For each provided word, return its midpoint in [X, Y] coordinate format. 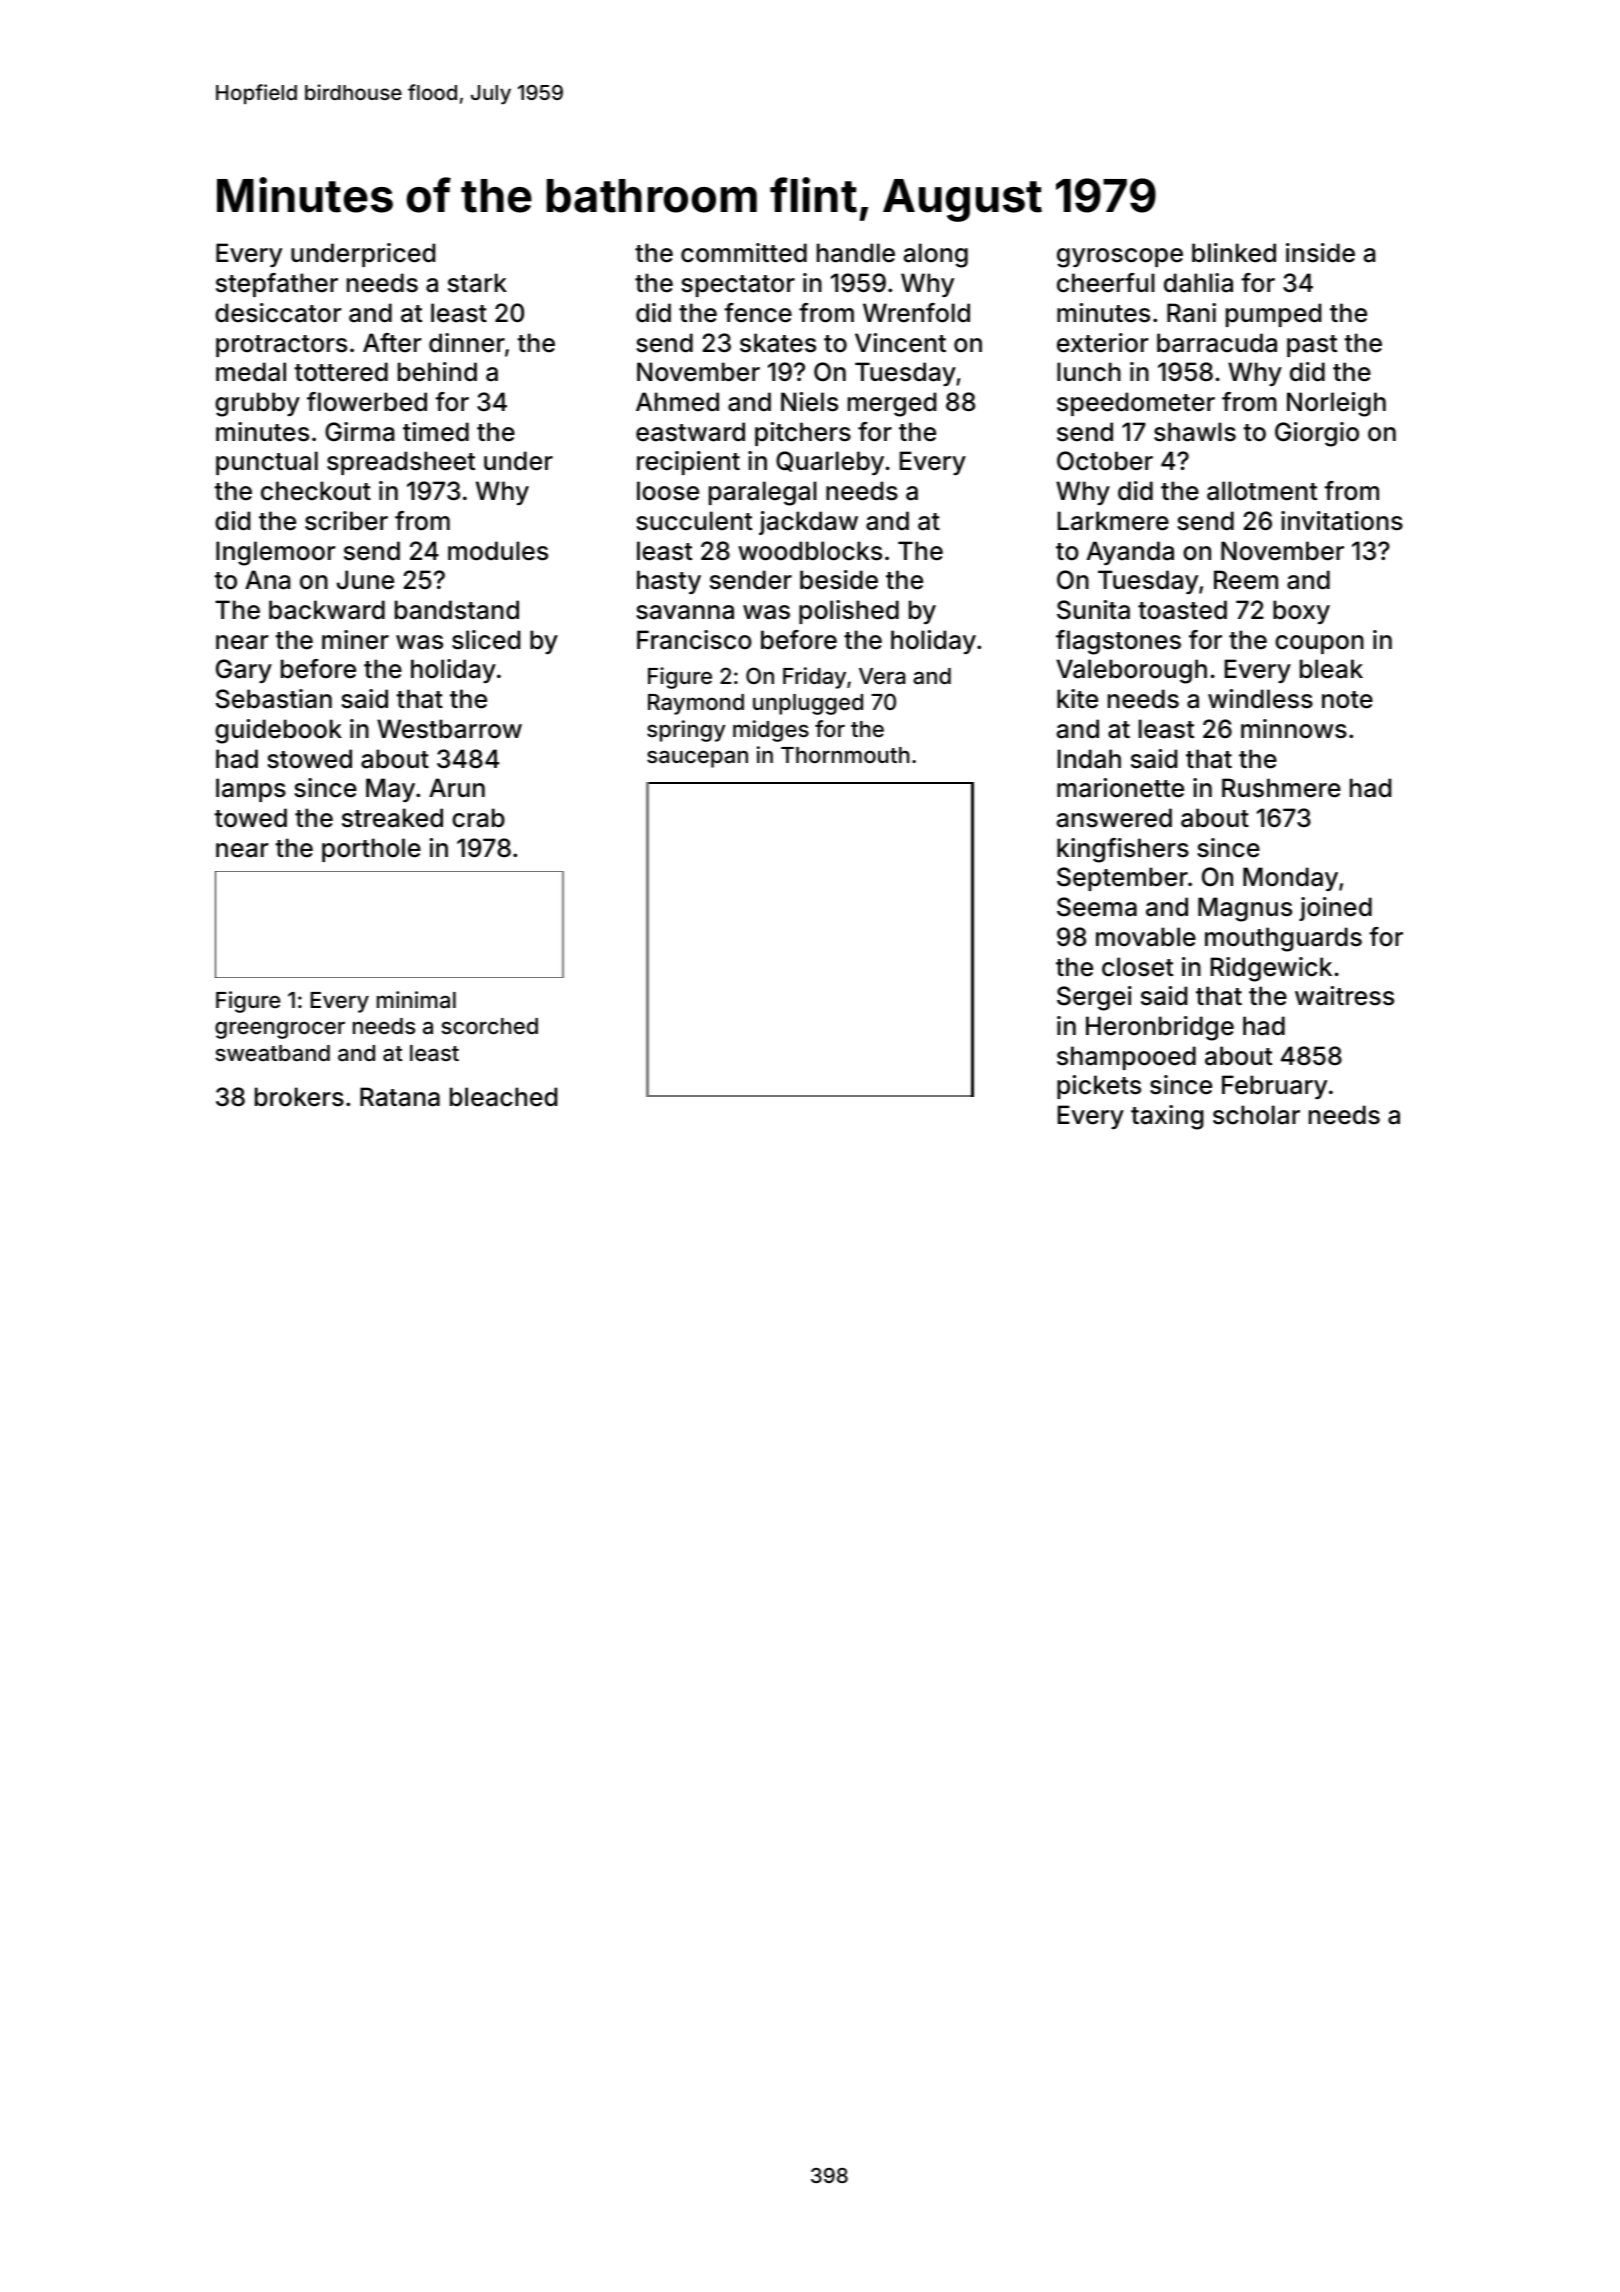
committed [744, 253]
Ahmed [677, 402]
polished [849, 612]
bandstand [457, 610]
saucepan [697, 759]
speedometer [1136, 404]
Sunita [1093, 610]
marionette [1120, 788]
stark [477, 283]
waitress [1344, 996]
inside [1320, 253]
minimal [416, 999]
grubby [257, 404]
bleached [503, 1097]
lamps [251, 790]
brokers [299, 1097]
